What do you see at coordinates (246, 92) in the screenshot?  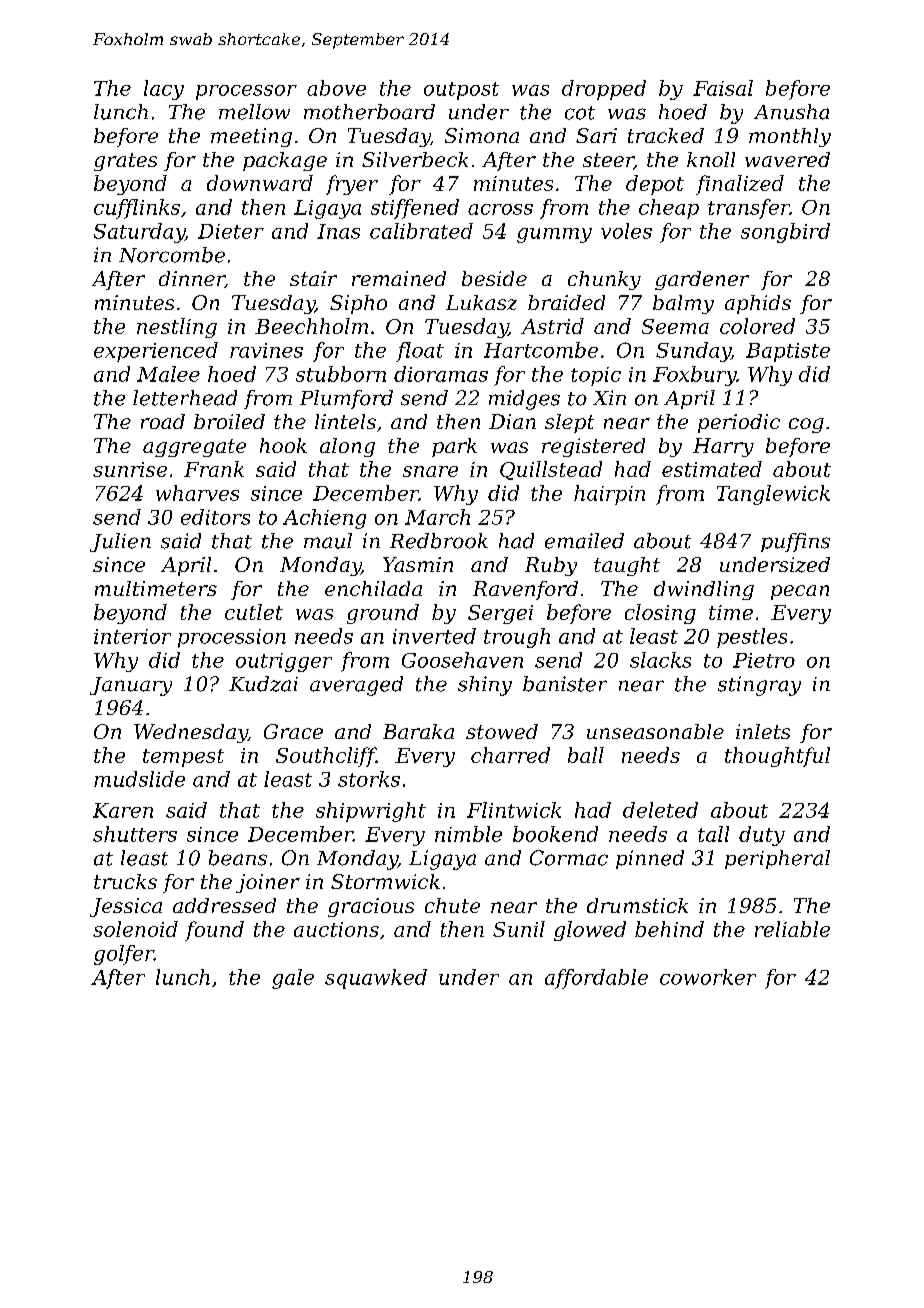 I see `processor` at bounding box center [246, 92].
